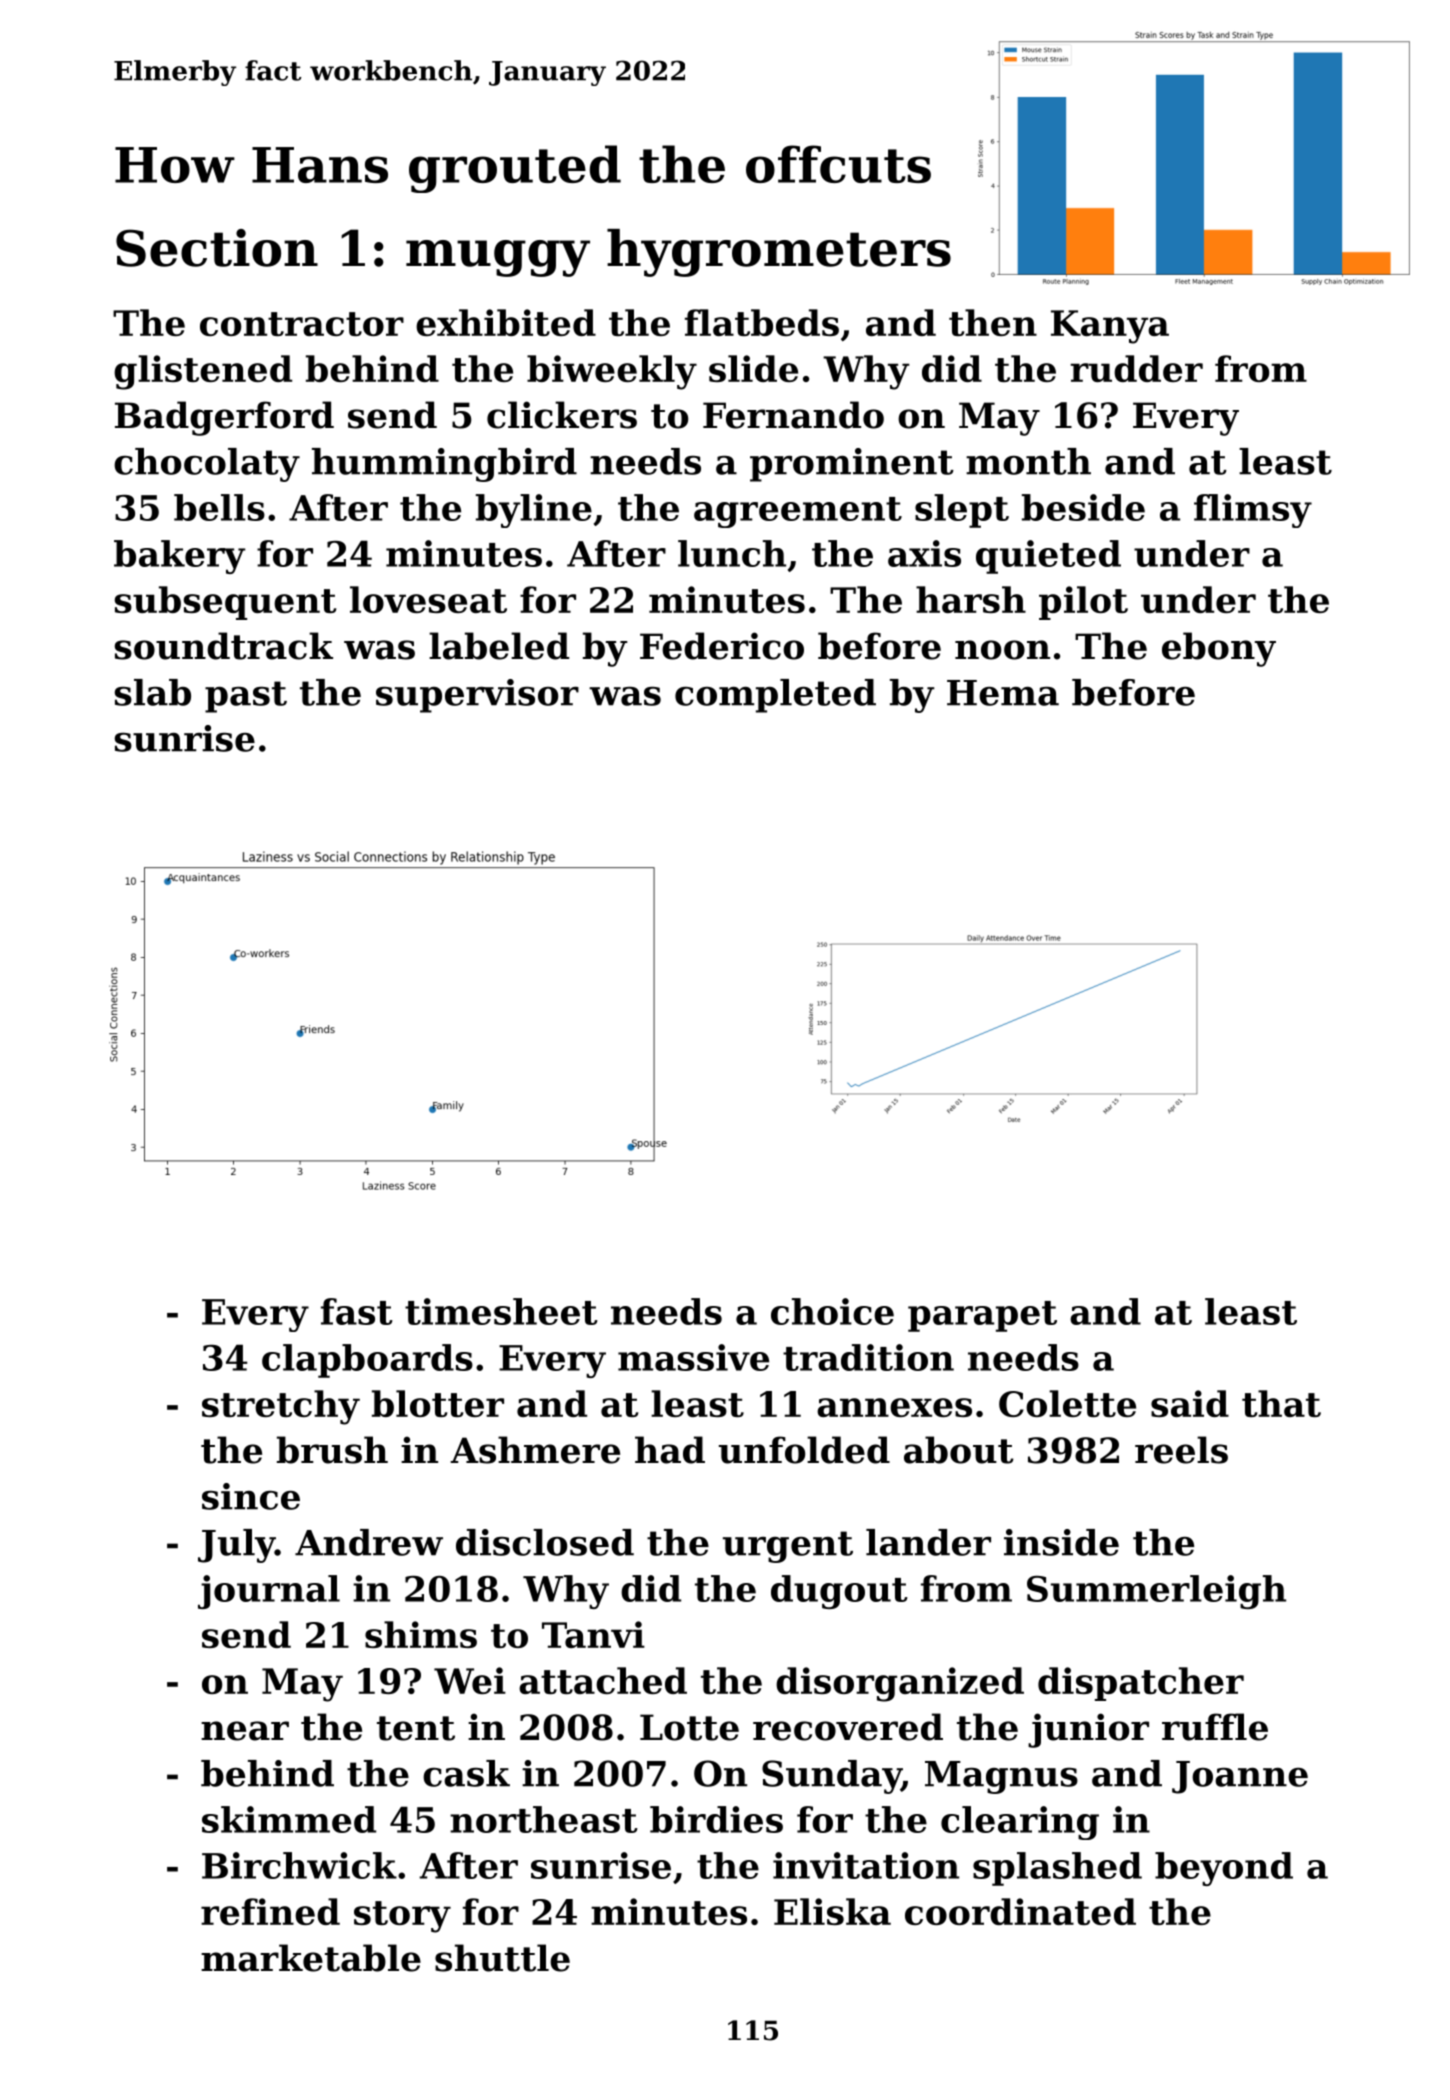  I want to click on lunch, so click(732, 553).
